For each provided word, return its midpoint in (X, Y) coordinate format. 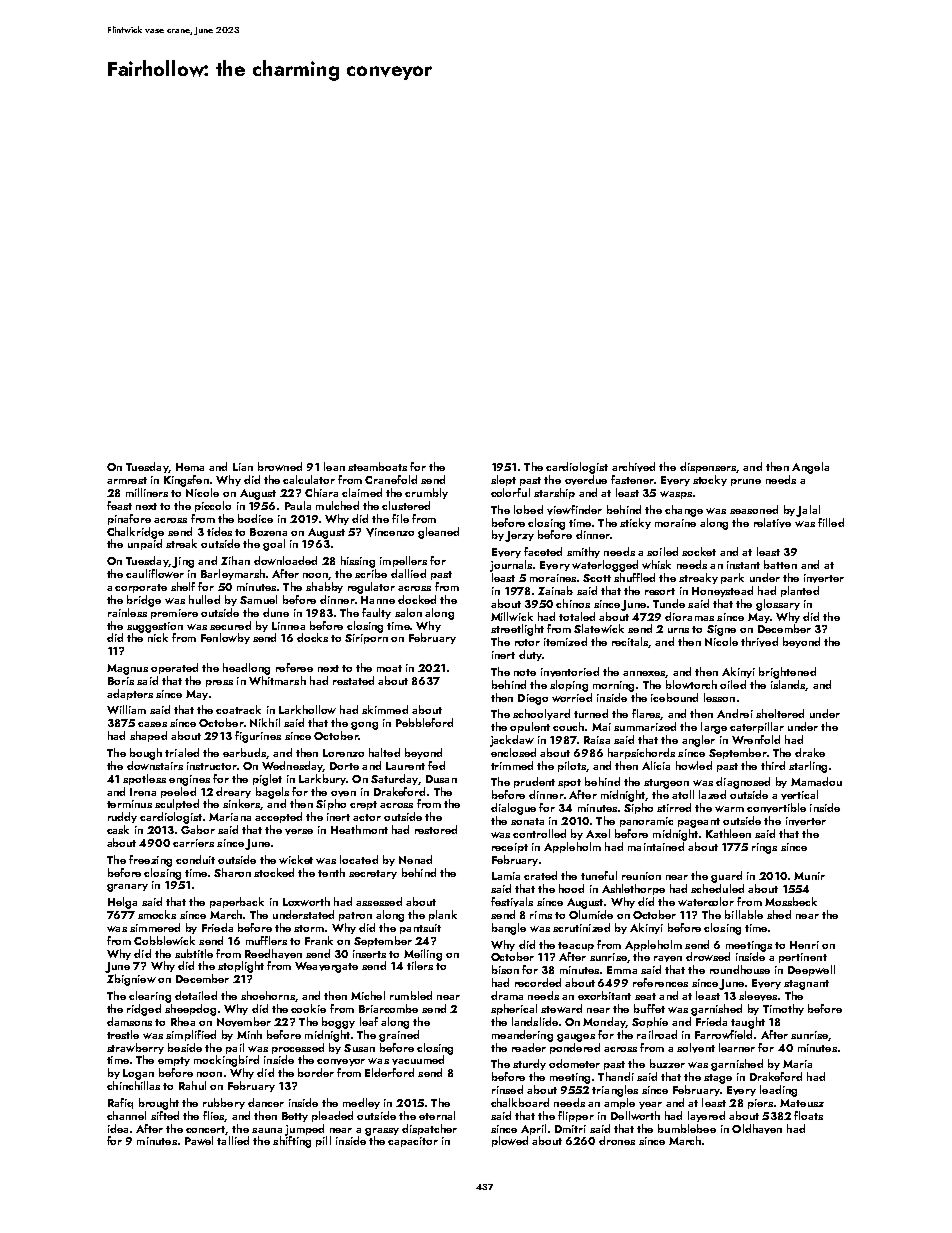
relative (772, 523)
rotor (527, 642)
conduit (195, 859)
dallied (408, 573)
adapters (130, 694)
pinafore (129, 519)
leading (778, 1091)
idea (118, 1128)
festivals (512, 902)
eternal (437, 1115)
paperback (237, 902)
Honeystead (722, 591)
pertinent (803, 958)
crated (540, 875)
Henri (804, 945)
